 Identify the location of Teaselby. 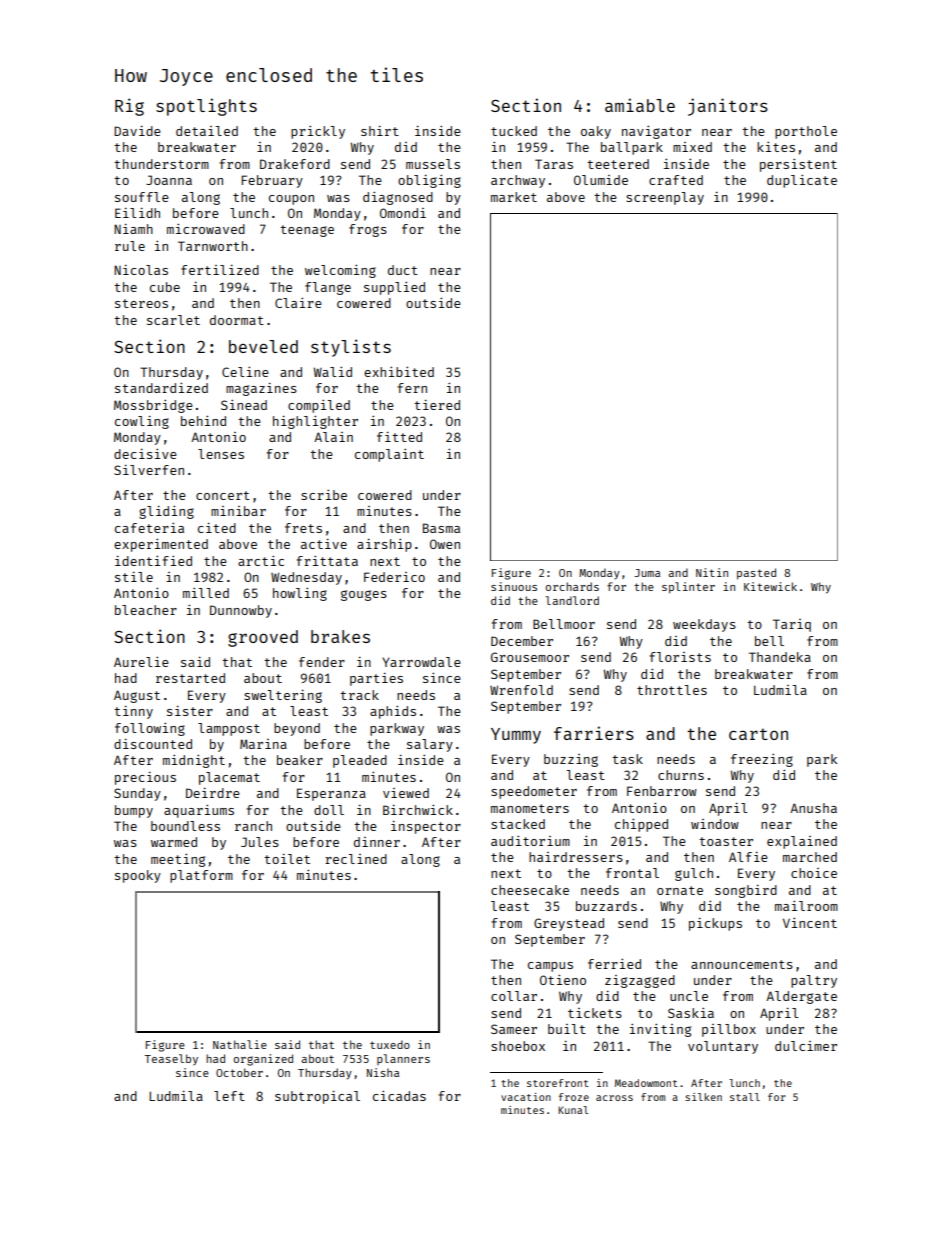
(171, 1060).
